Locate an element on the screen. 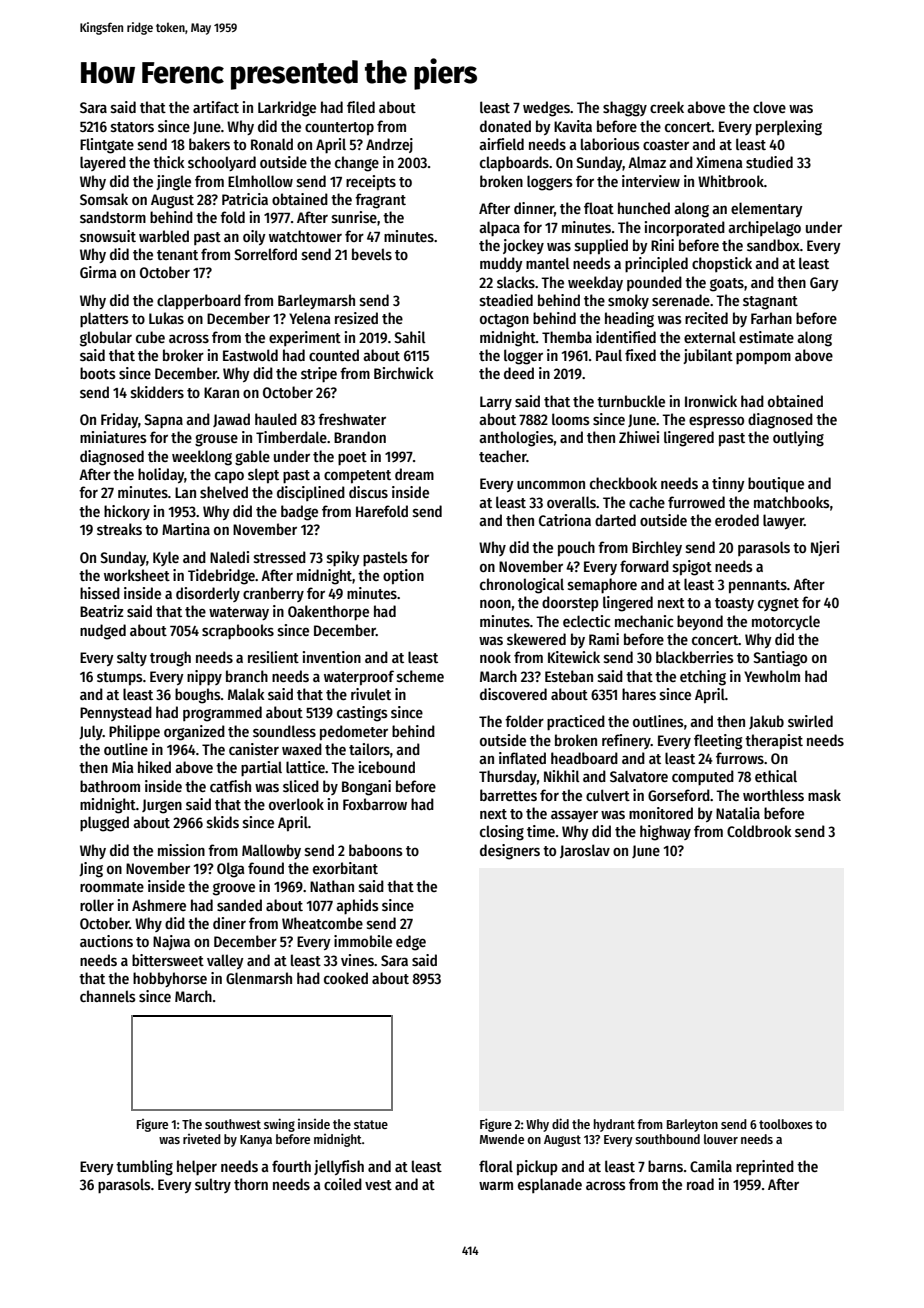 This screenshot has width=924, height=1308. artifact is located at coordinates (216, 107).
